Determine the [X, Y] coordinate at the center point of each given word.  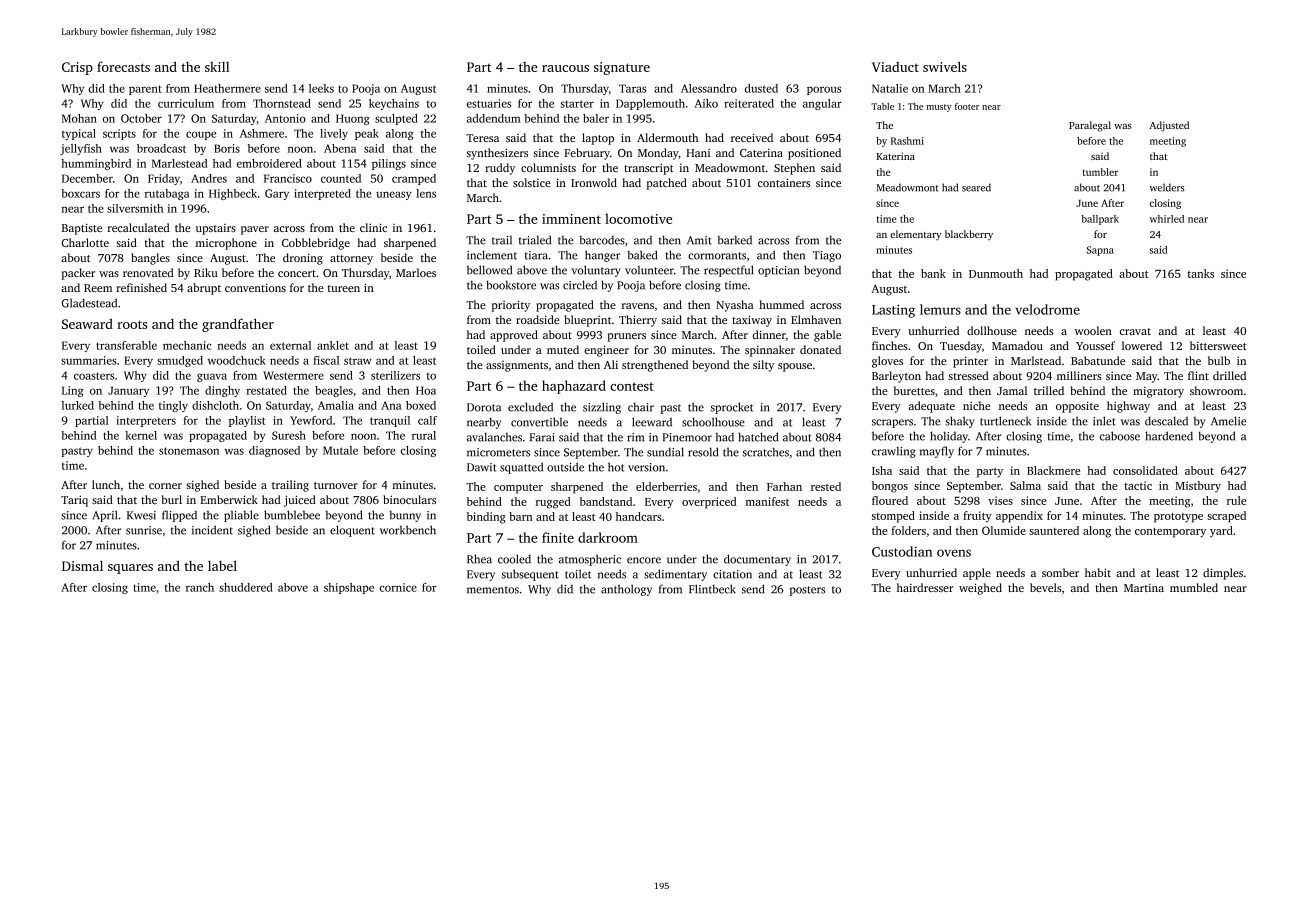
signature [622, 68]
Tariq [74, 501]
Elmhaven [816, 319]
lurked [78, 405]
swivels [945, 66]
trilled [1049, 390]
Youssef [1095, 345]
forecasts [123, 66]
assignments [517, 366]
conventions [255, 287]
